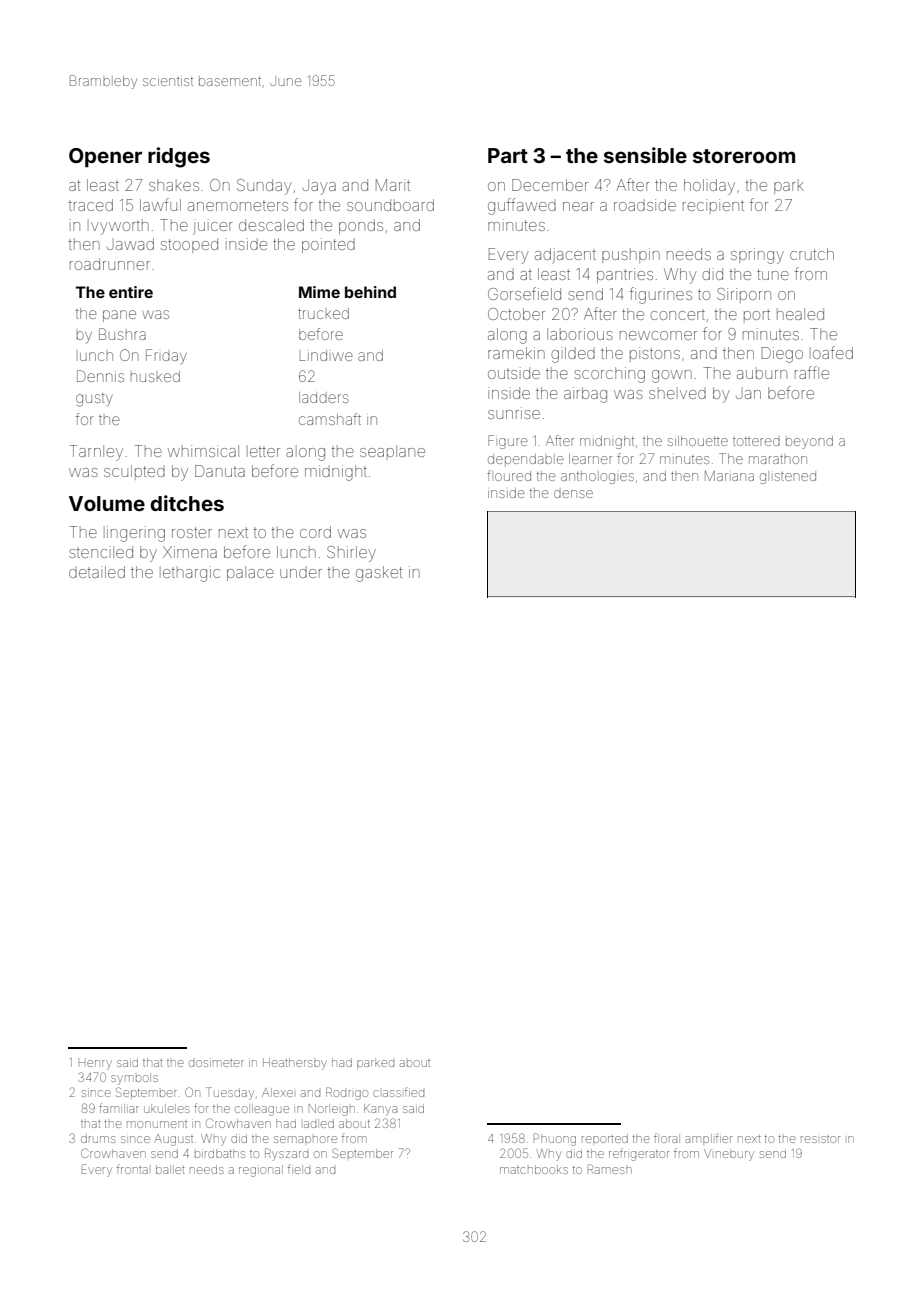 This document has height=1311, width=924. I want to click on crutch, so click(812, 254).
